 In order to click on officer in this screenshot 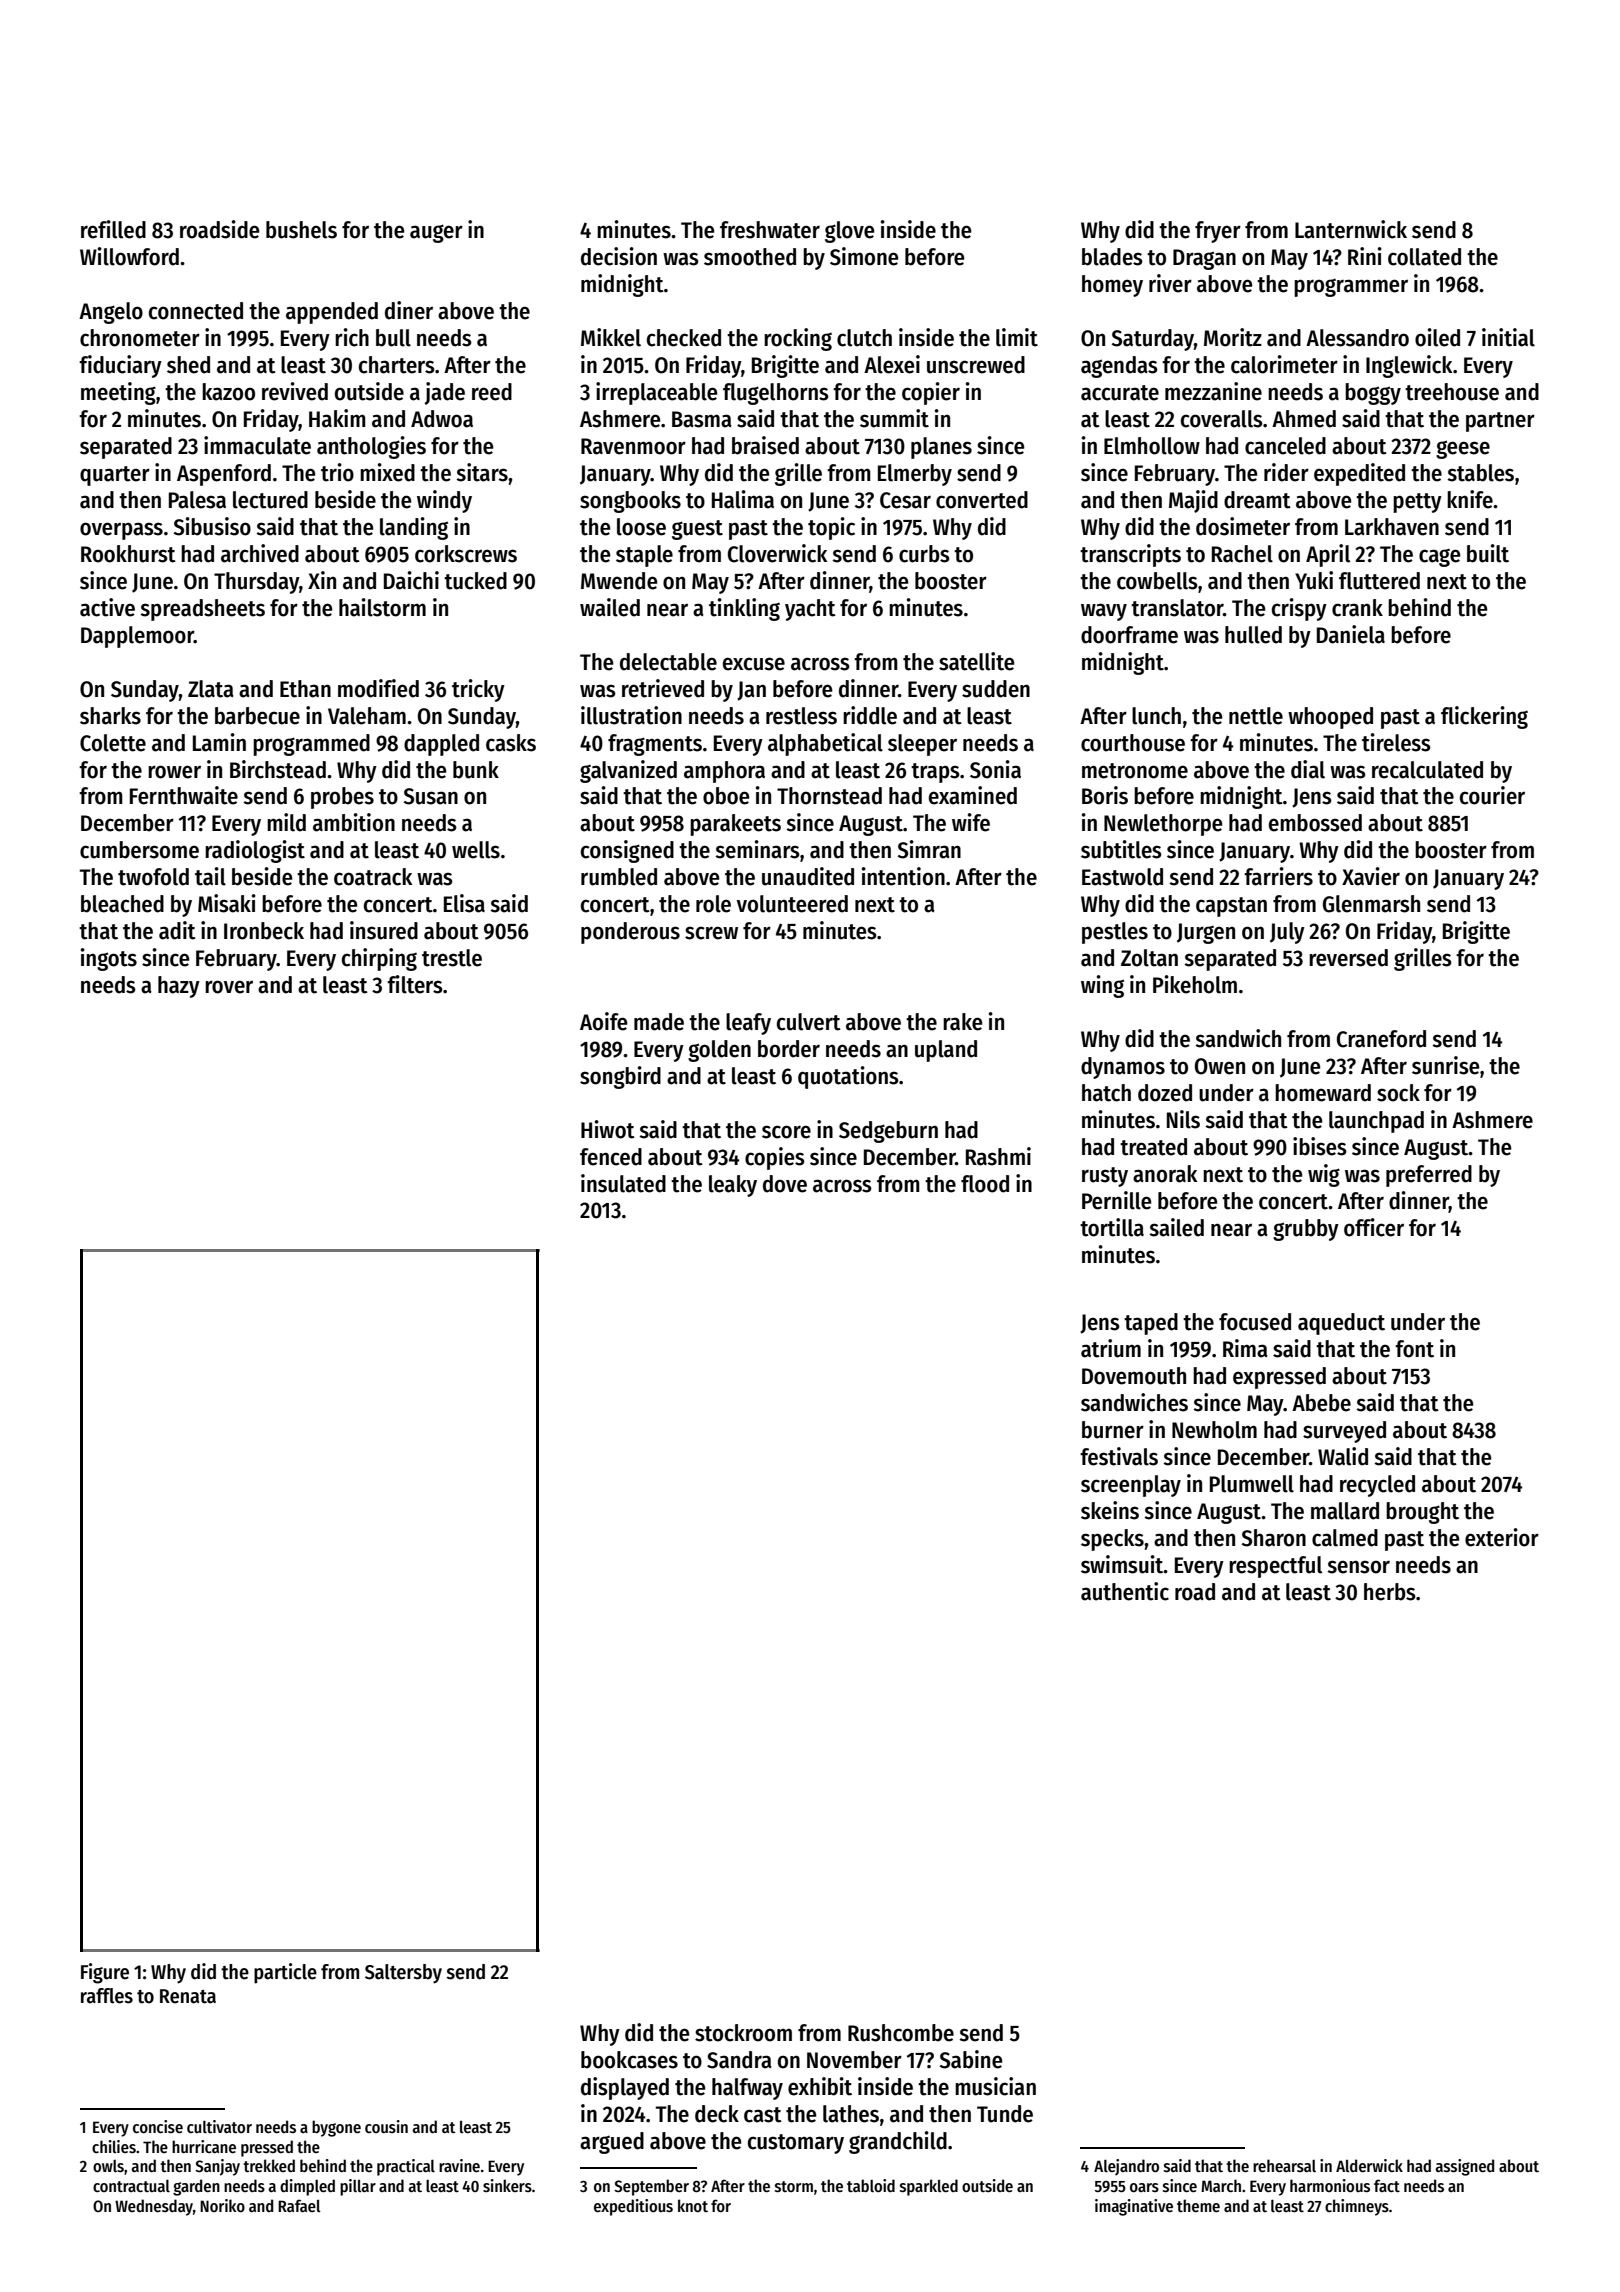, I will do `click(1374, 1227)`.
